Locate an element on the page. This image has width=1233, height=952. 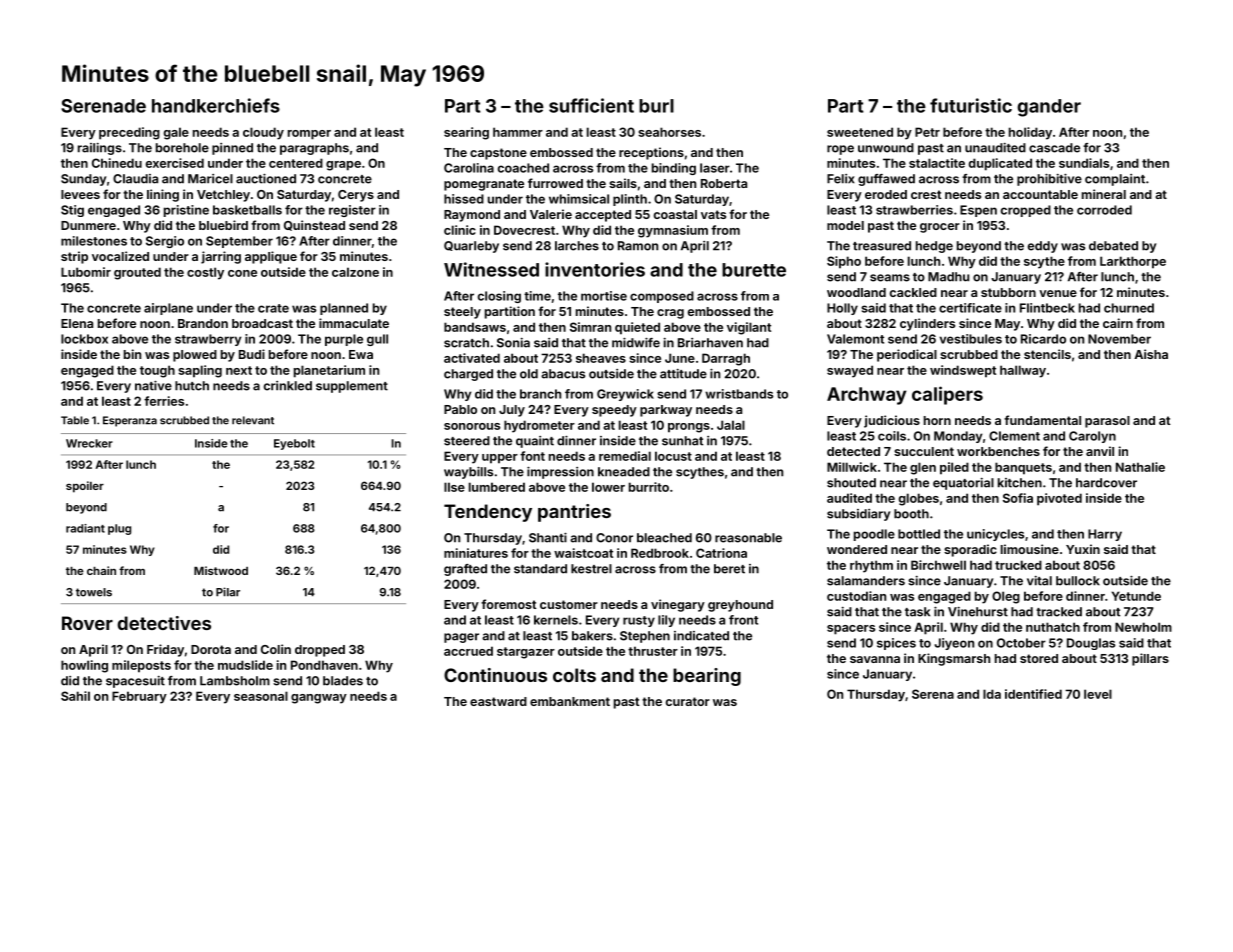
mileposts is located at coordinates (141, 666).
